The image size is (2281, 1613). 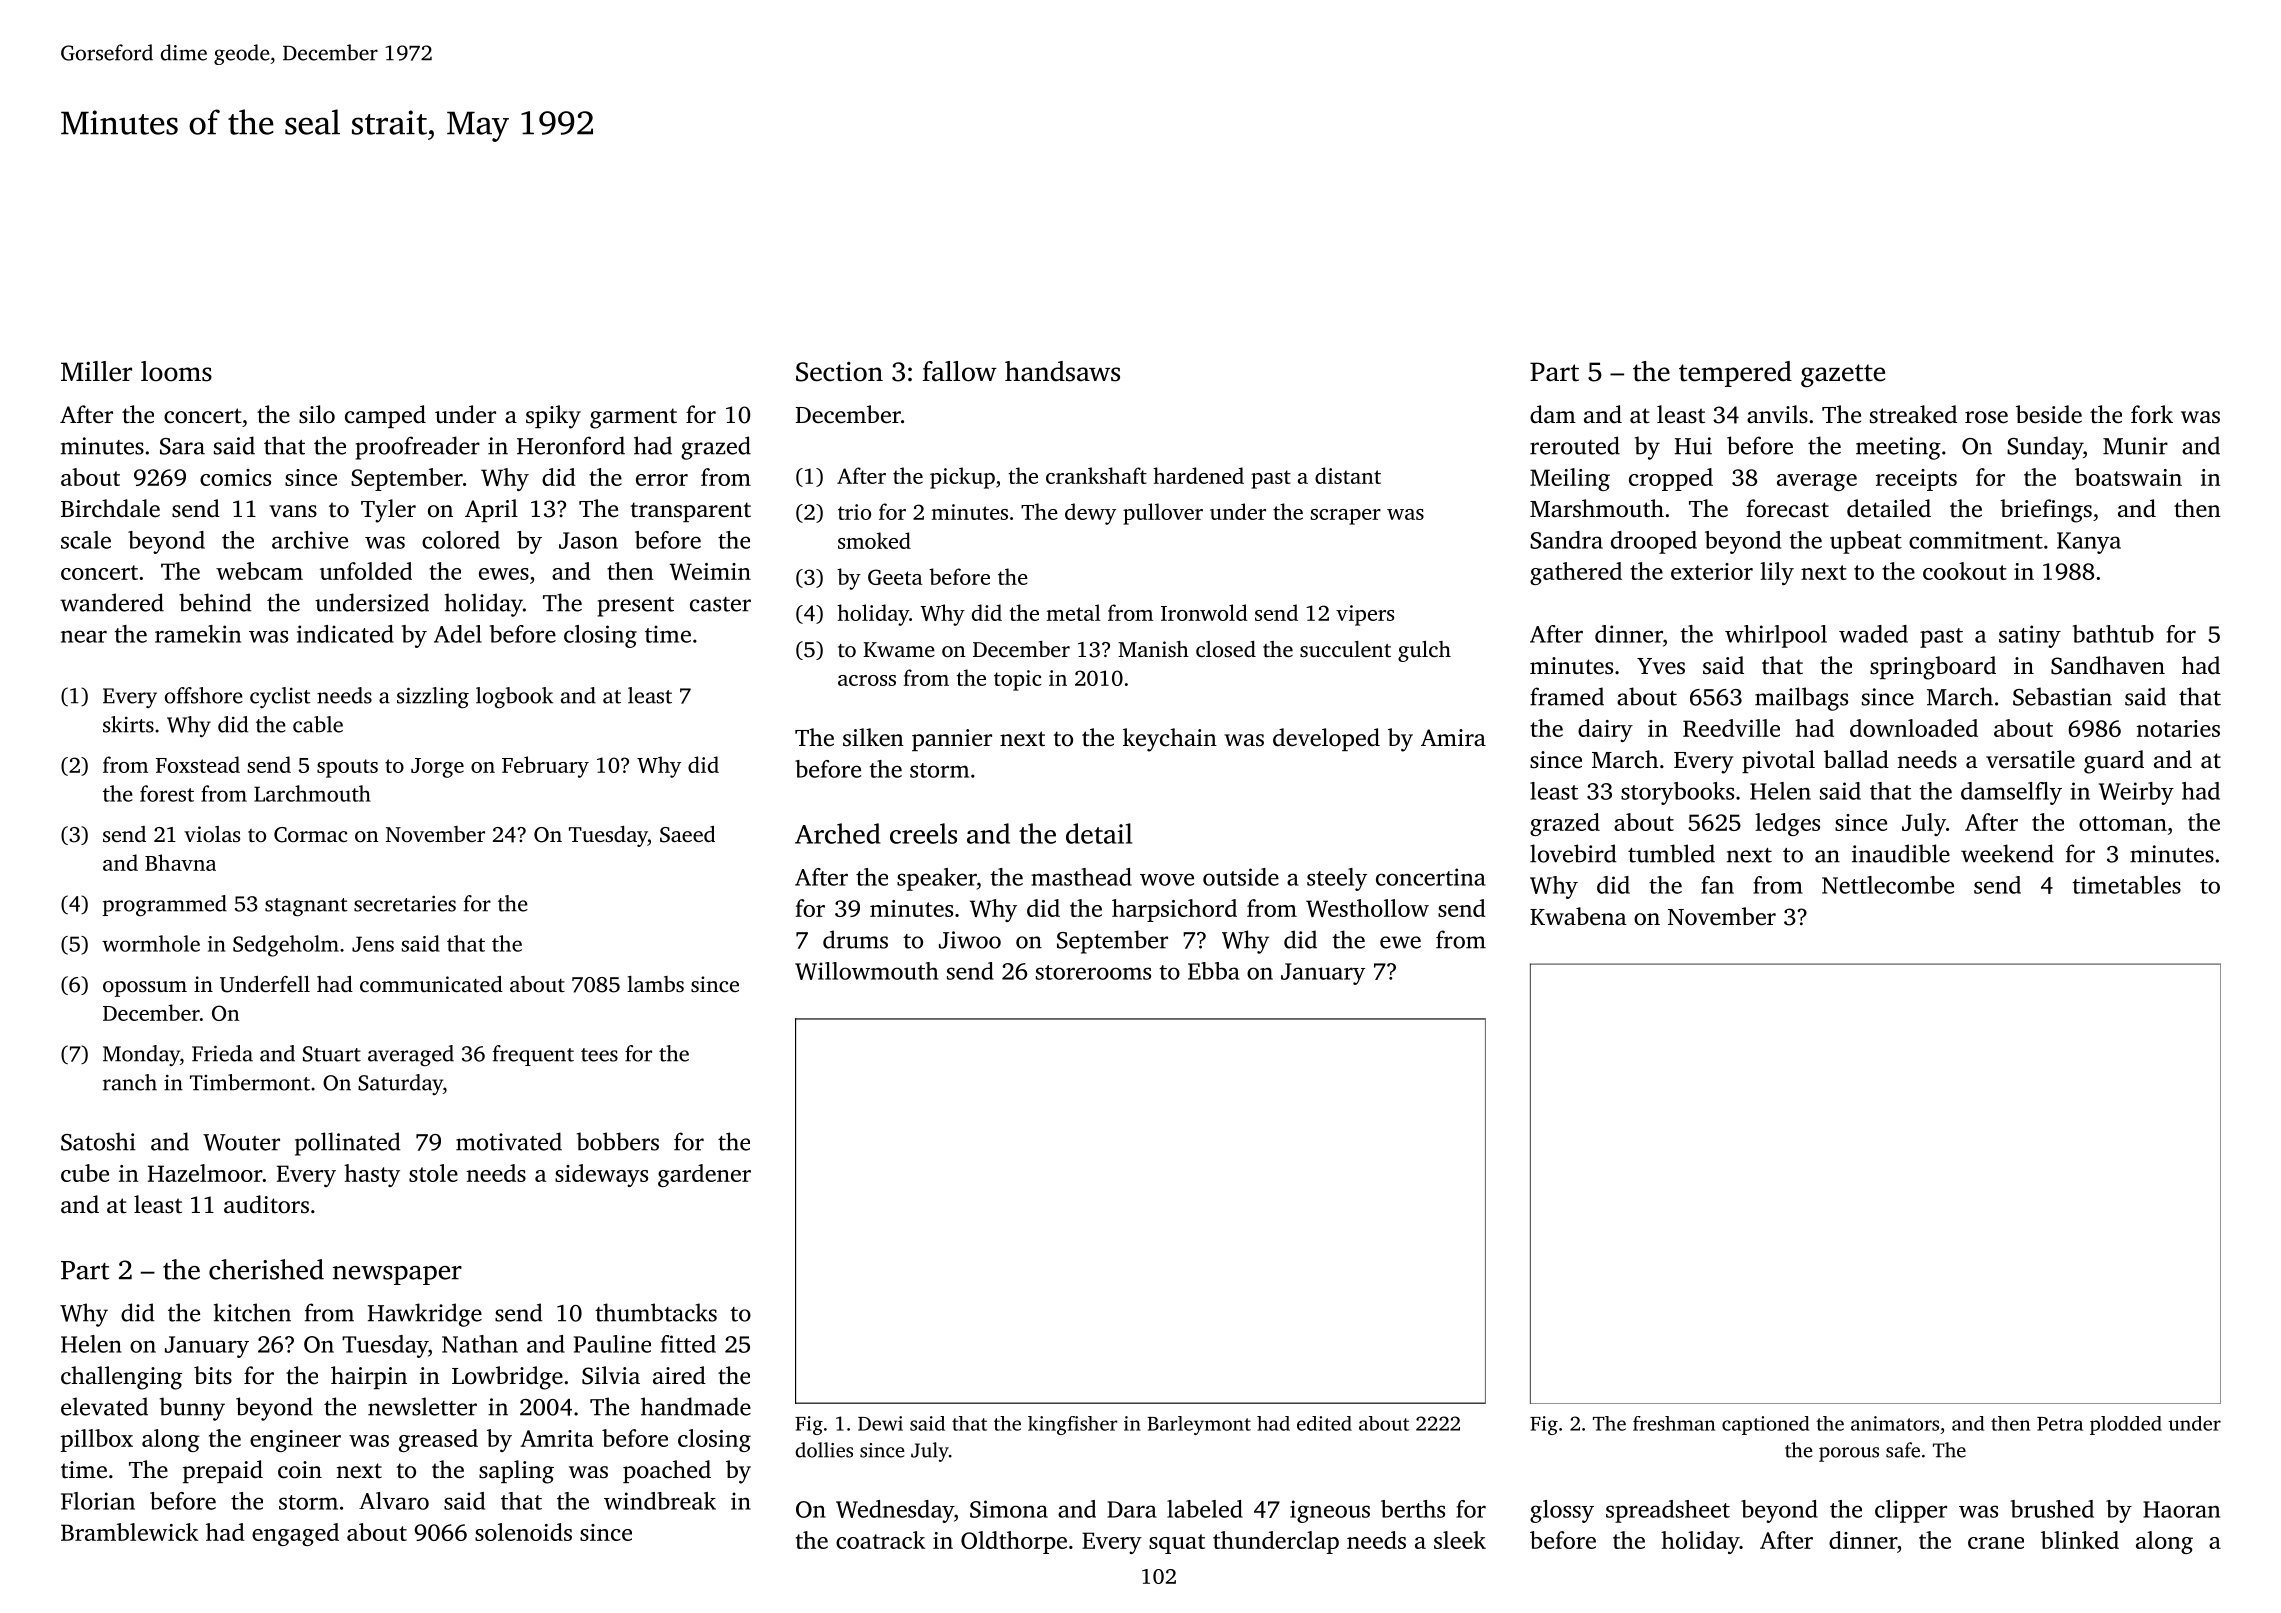 What do you see at coordinates (405, 903) in the screenshot?
I see `secretaries` at bounding box center [405, 903].
